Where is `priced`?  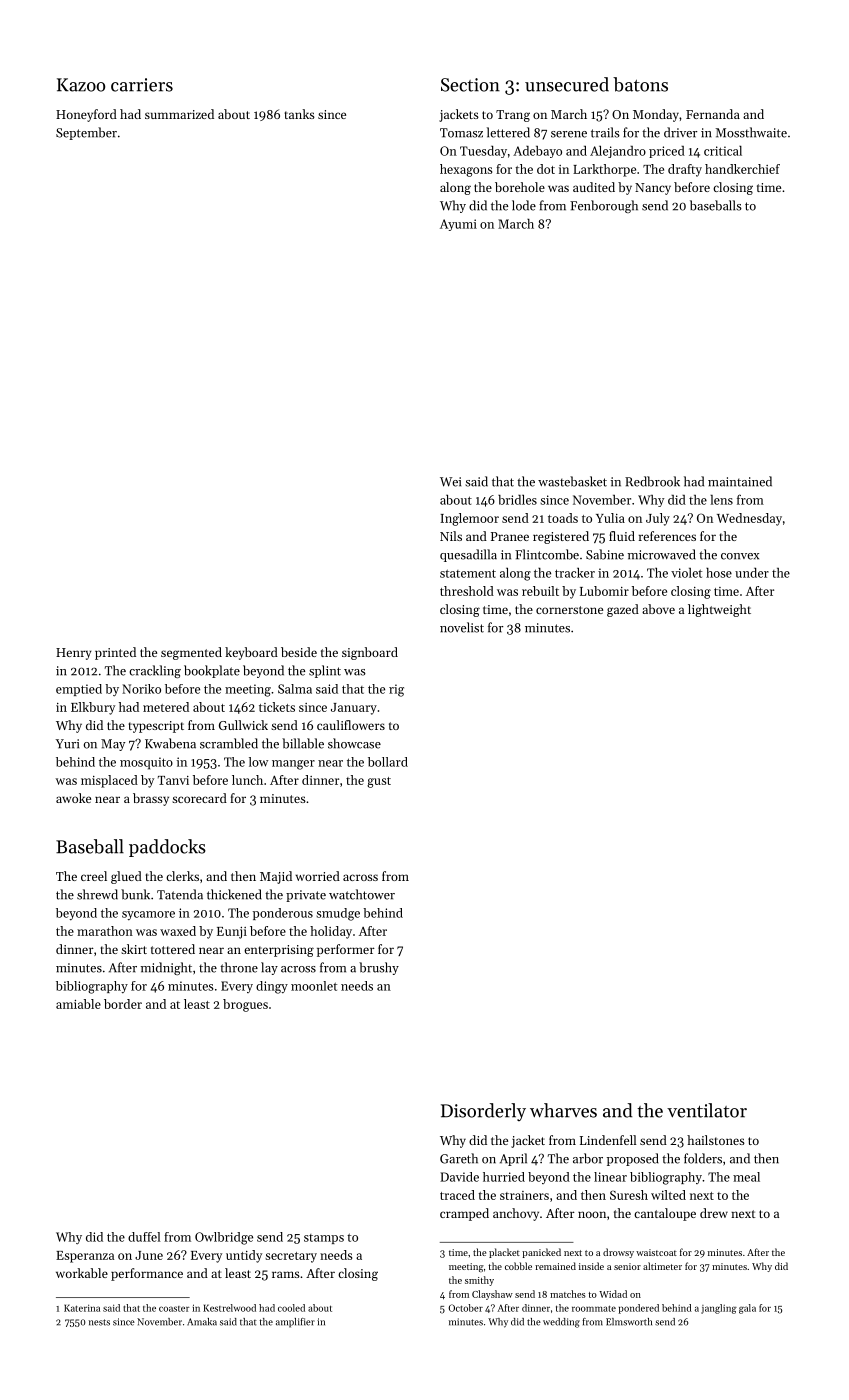 priced is located at coordinates (667, 152).
